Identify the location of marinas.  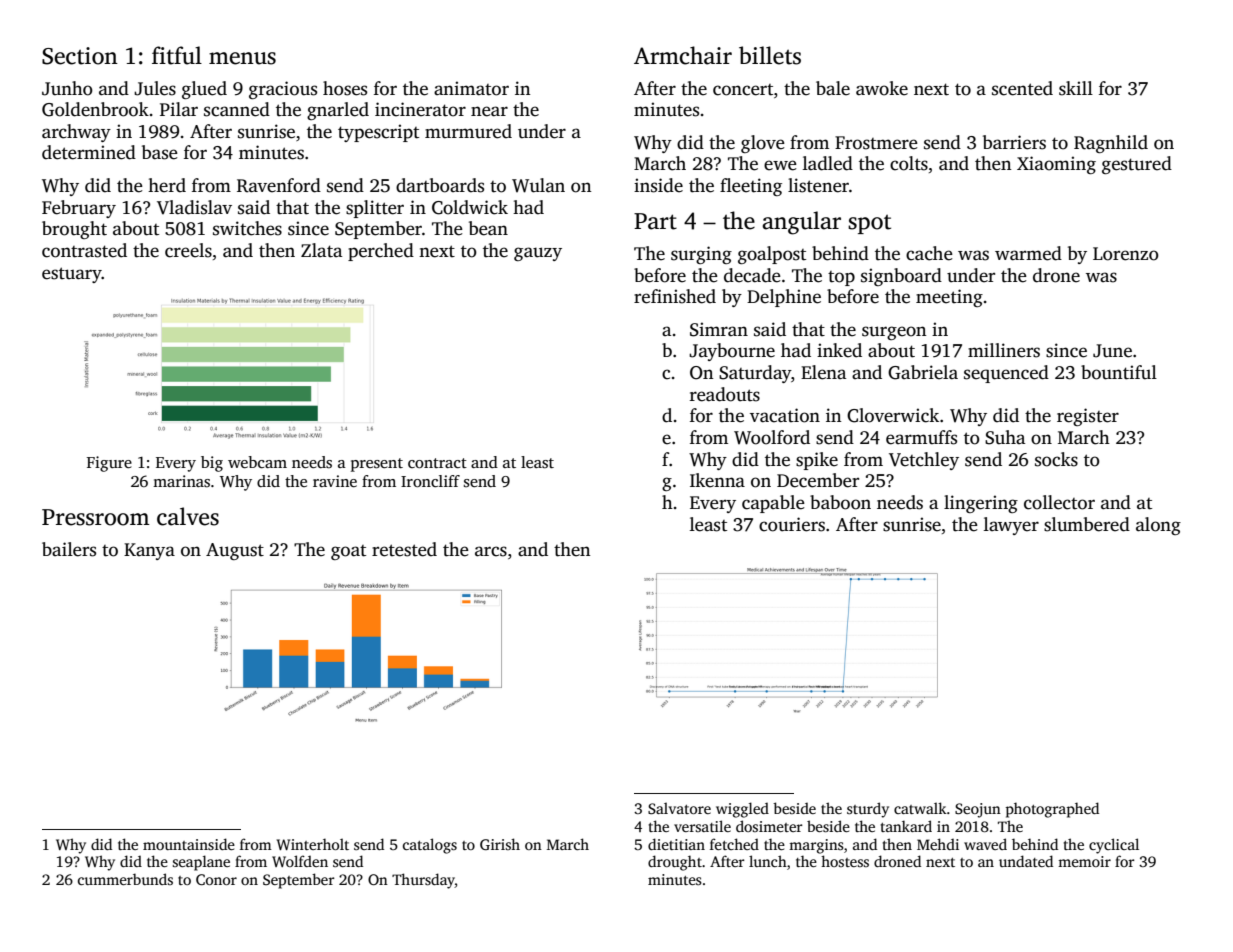
(181, 481).
